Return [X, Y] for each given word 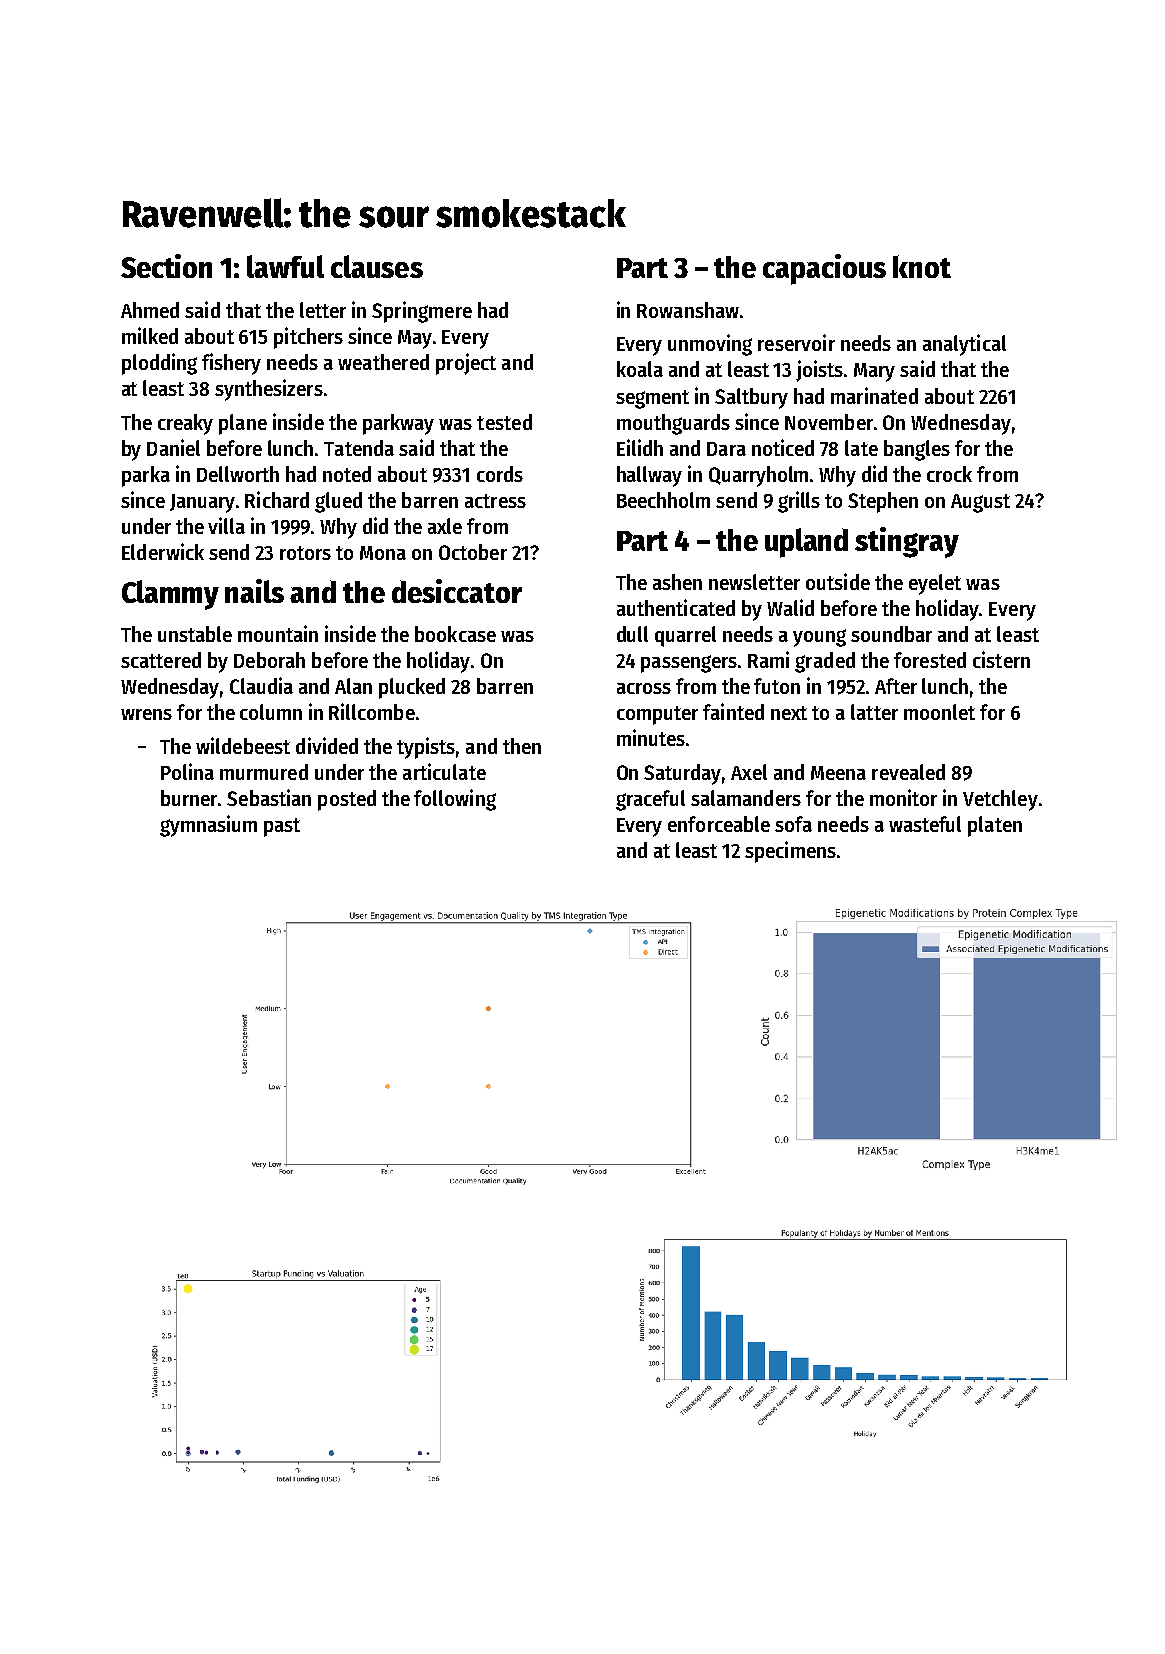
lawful [285, 266]
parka [146, 476]
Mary [874, 372]
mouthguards [673, 424]
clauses [377, 266]
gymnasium [208, 826]
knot [922, 266]
